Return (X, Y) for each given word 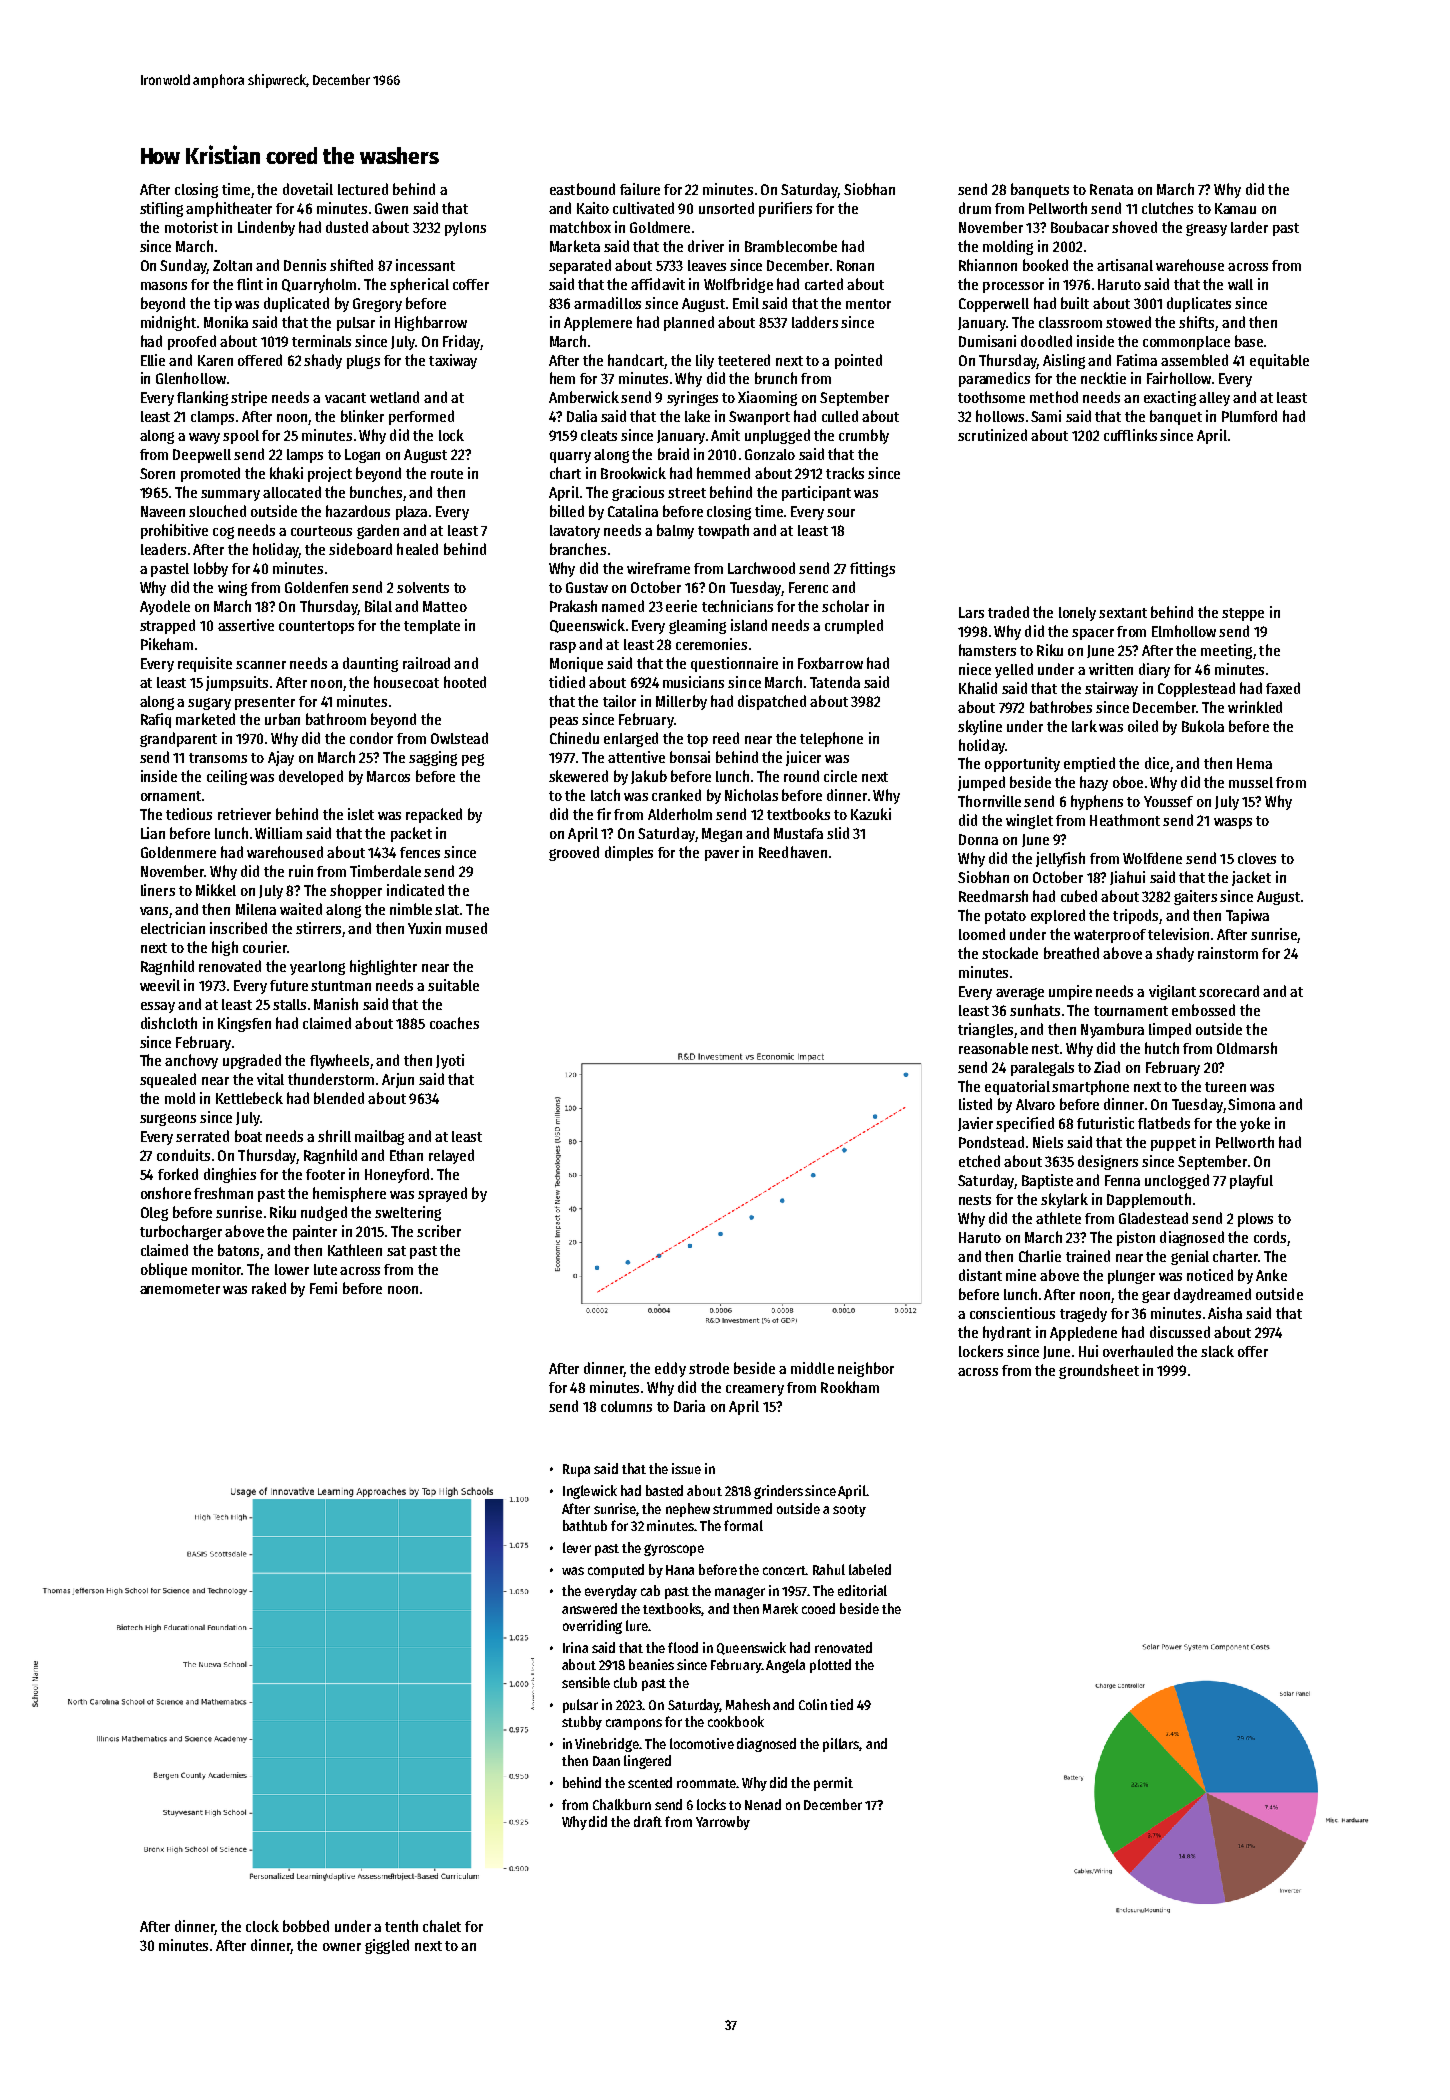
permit (833, 1784)
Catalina (633, 511)
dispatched (772, 702)
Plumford (1249, 416)
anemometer (180, 1289)
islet (361, 814)
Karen (215, 360)
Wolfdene (1152, 858)
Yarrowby (723, 1823)
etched (979, 1161)
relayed (451, 1156)
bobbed (306, 1926)
